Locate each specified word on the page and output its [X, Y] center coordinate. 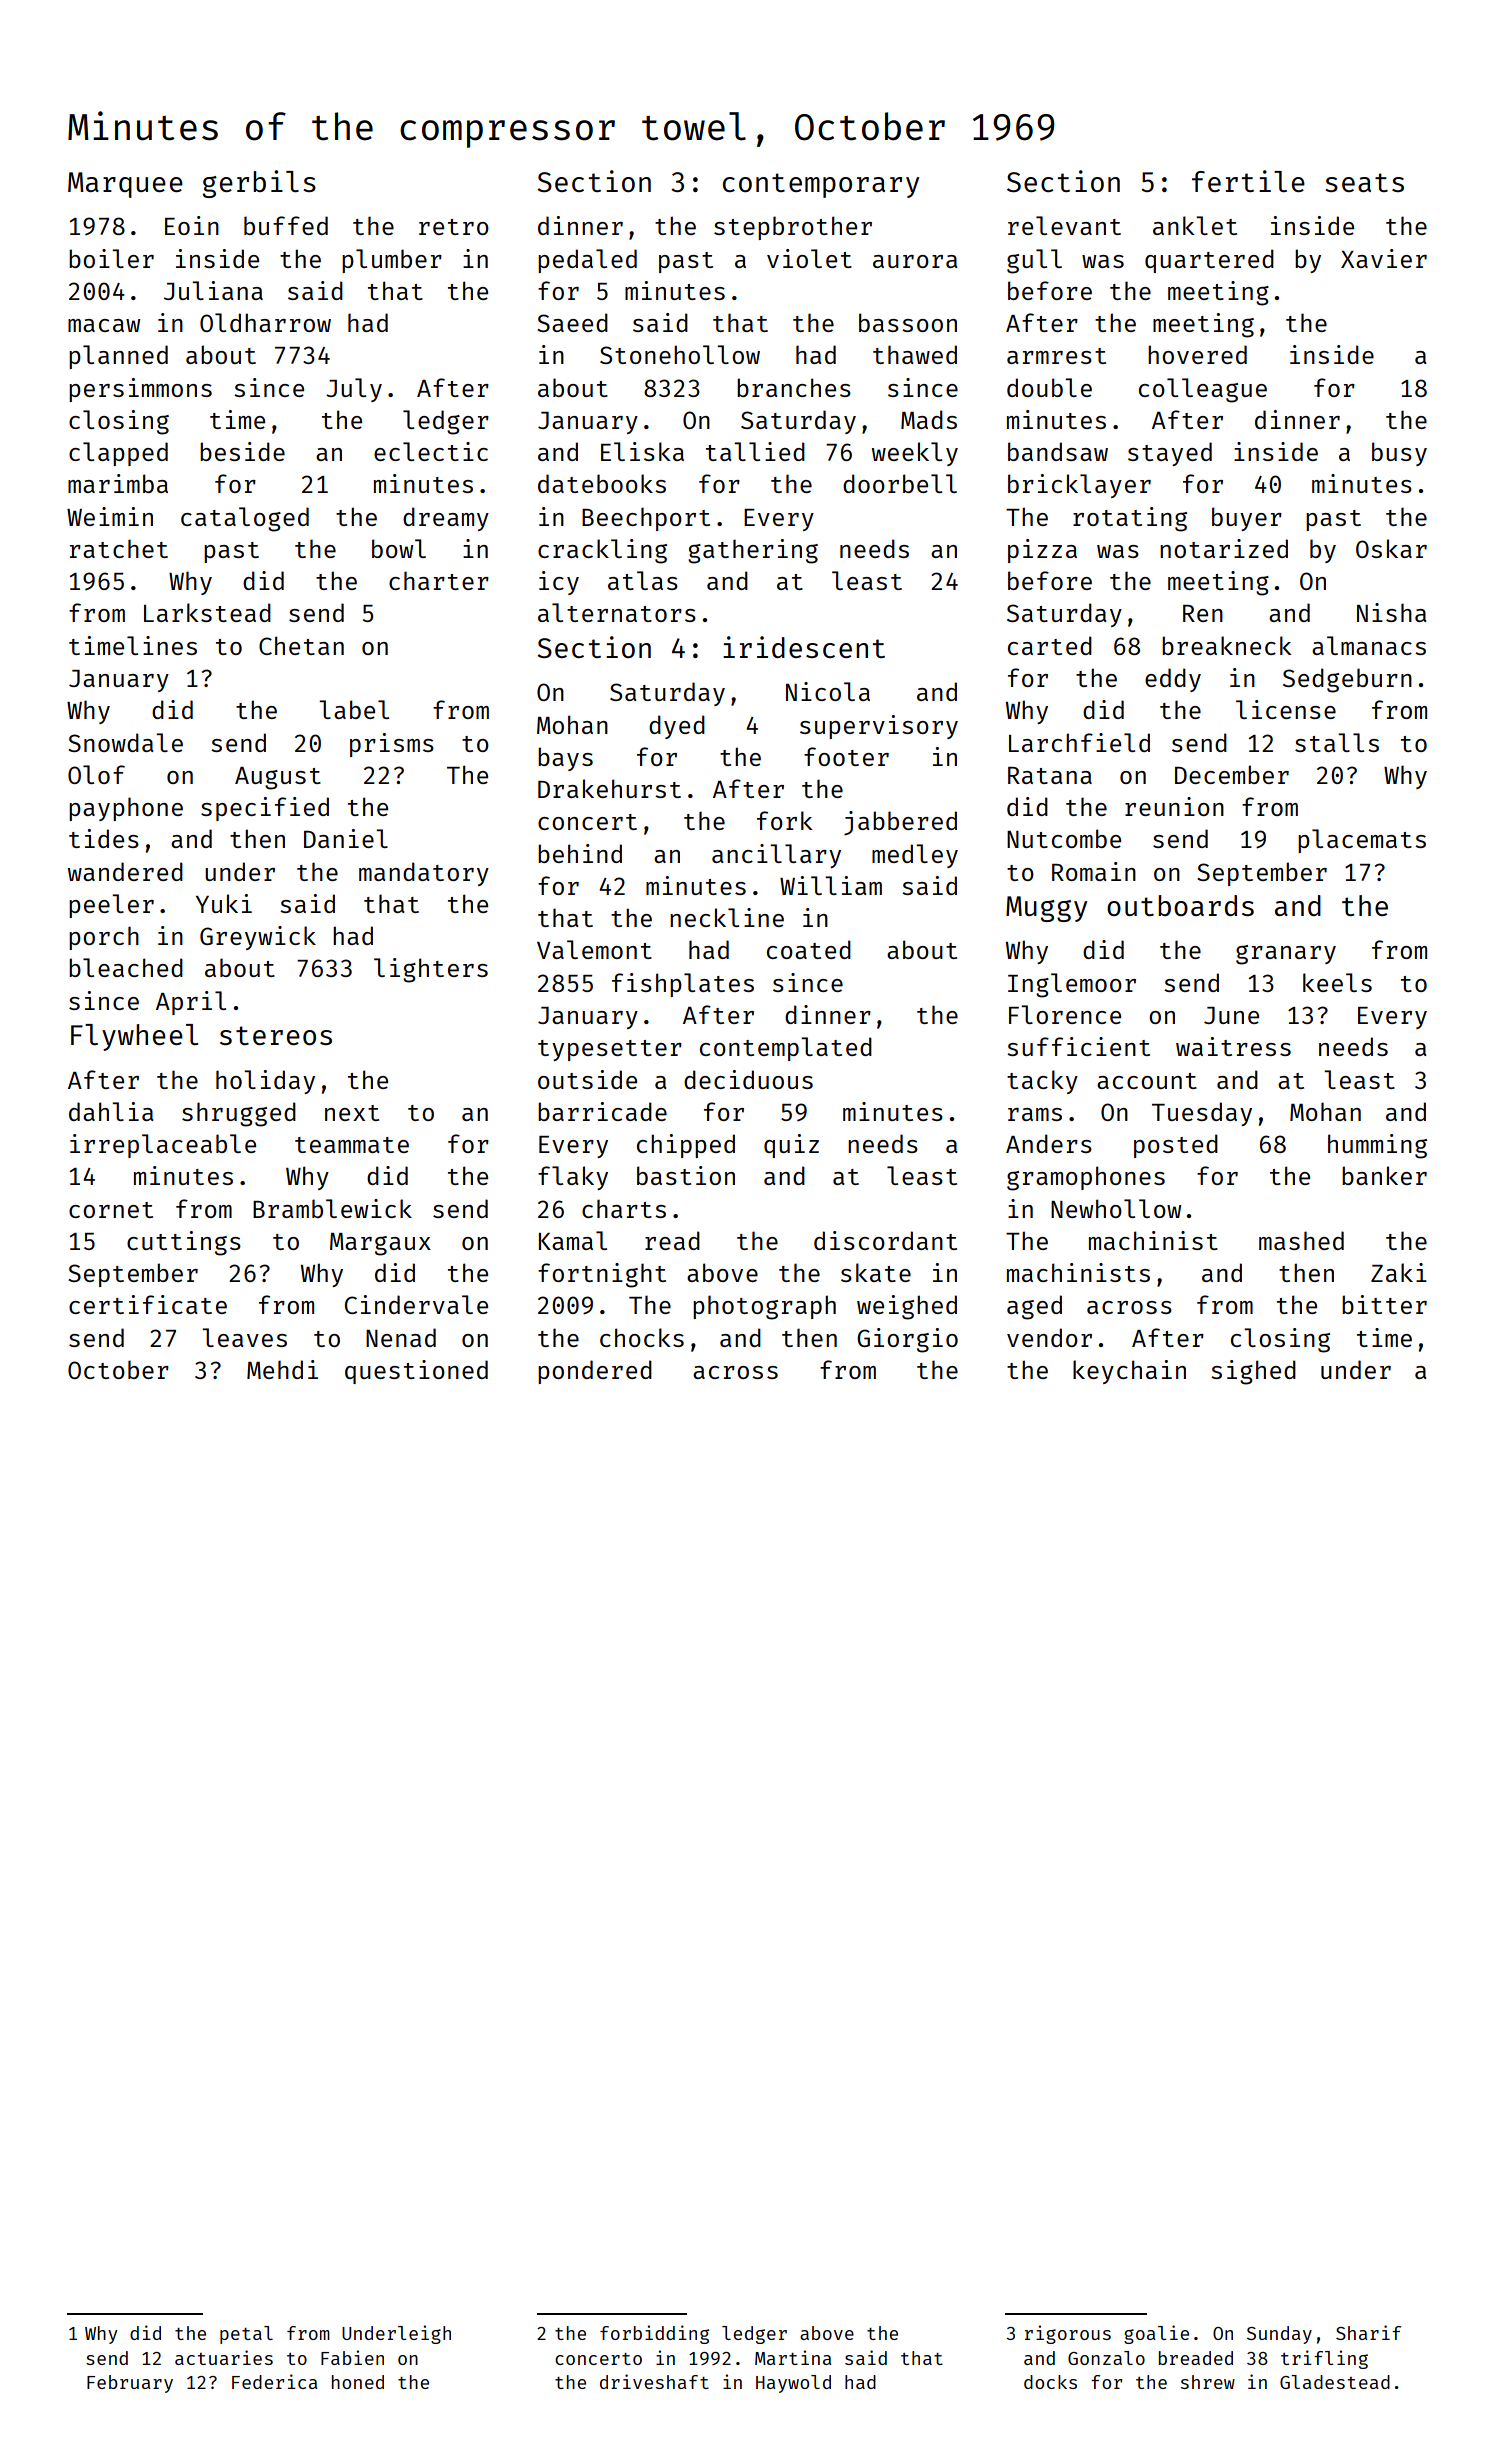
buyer [1247, 519]
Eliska [642, 451]
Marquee [125, 185]
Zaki [1399, 1272]
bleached [126, 967]
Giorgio [907, 1340]
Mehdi [282, 1369]
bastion [686, 1175]
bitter [1384, 1304]
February [130, 2384]
